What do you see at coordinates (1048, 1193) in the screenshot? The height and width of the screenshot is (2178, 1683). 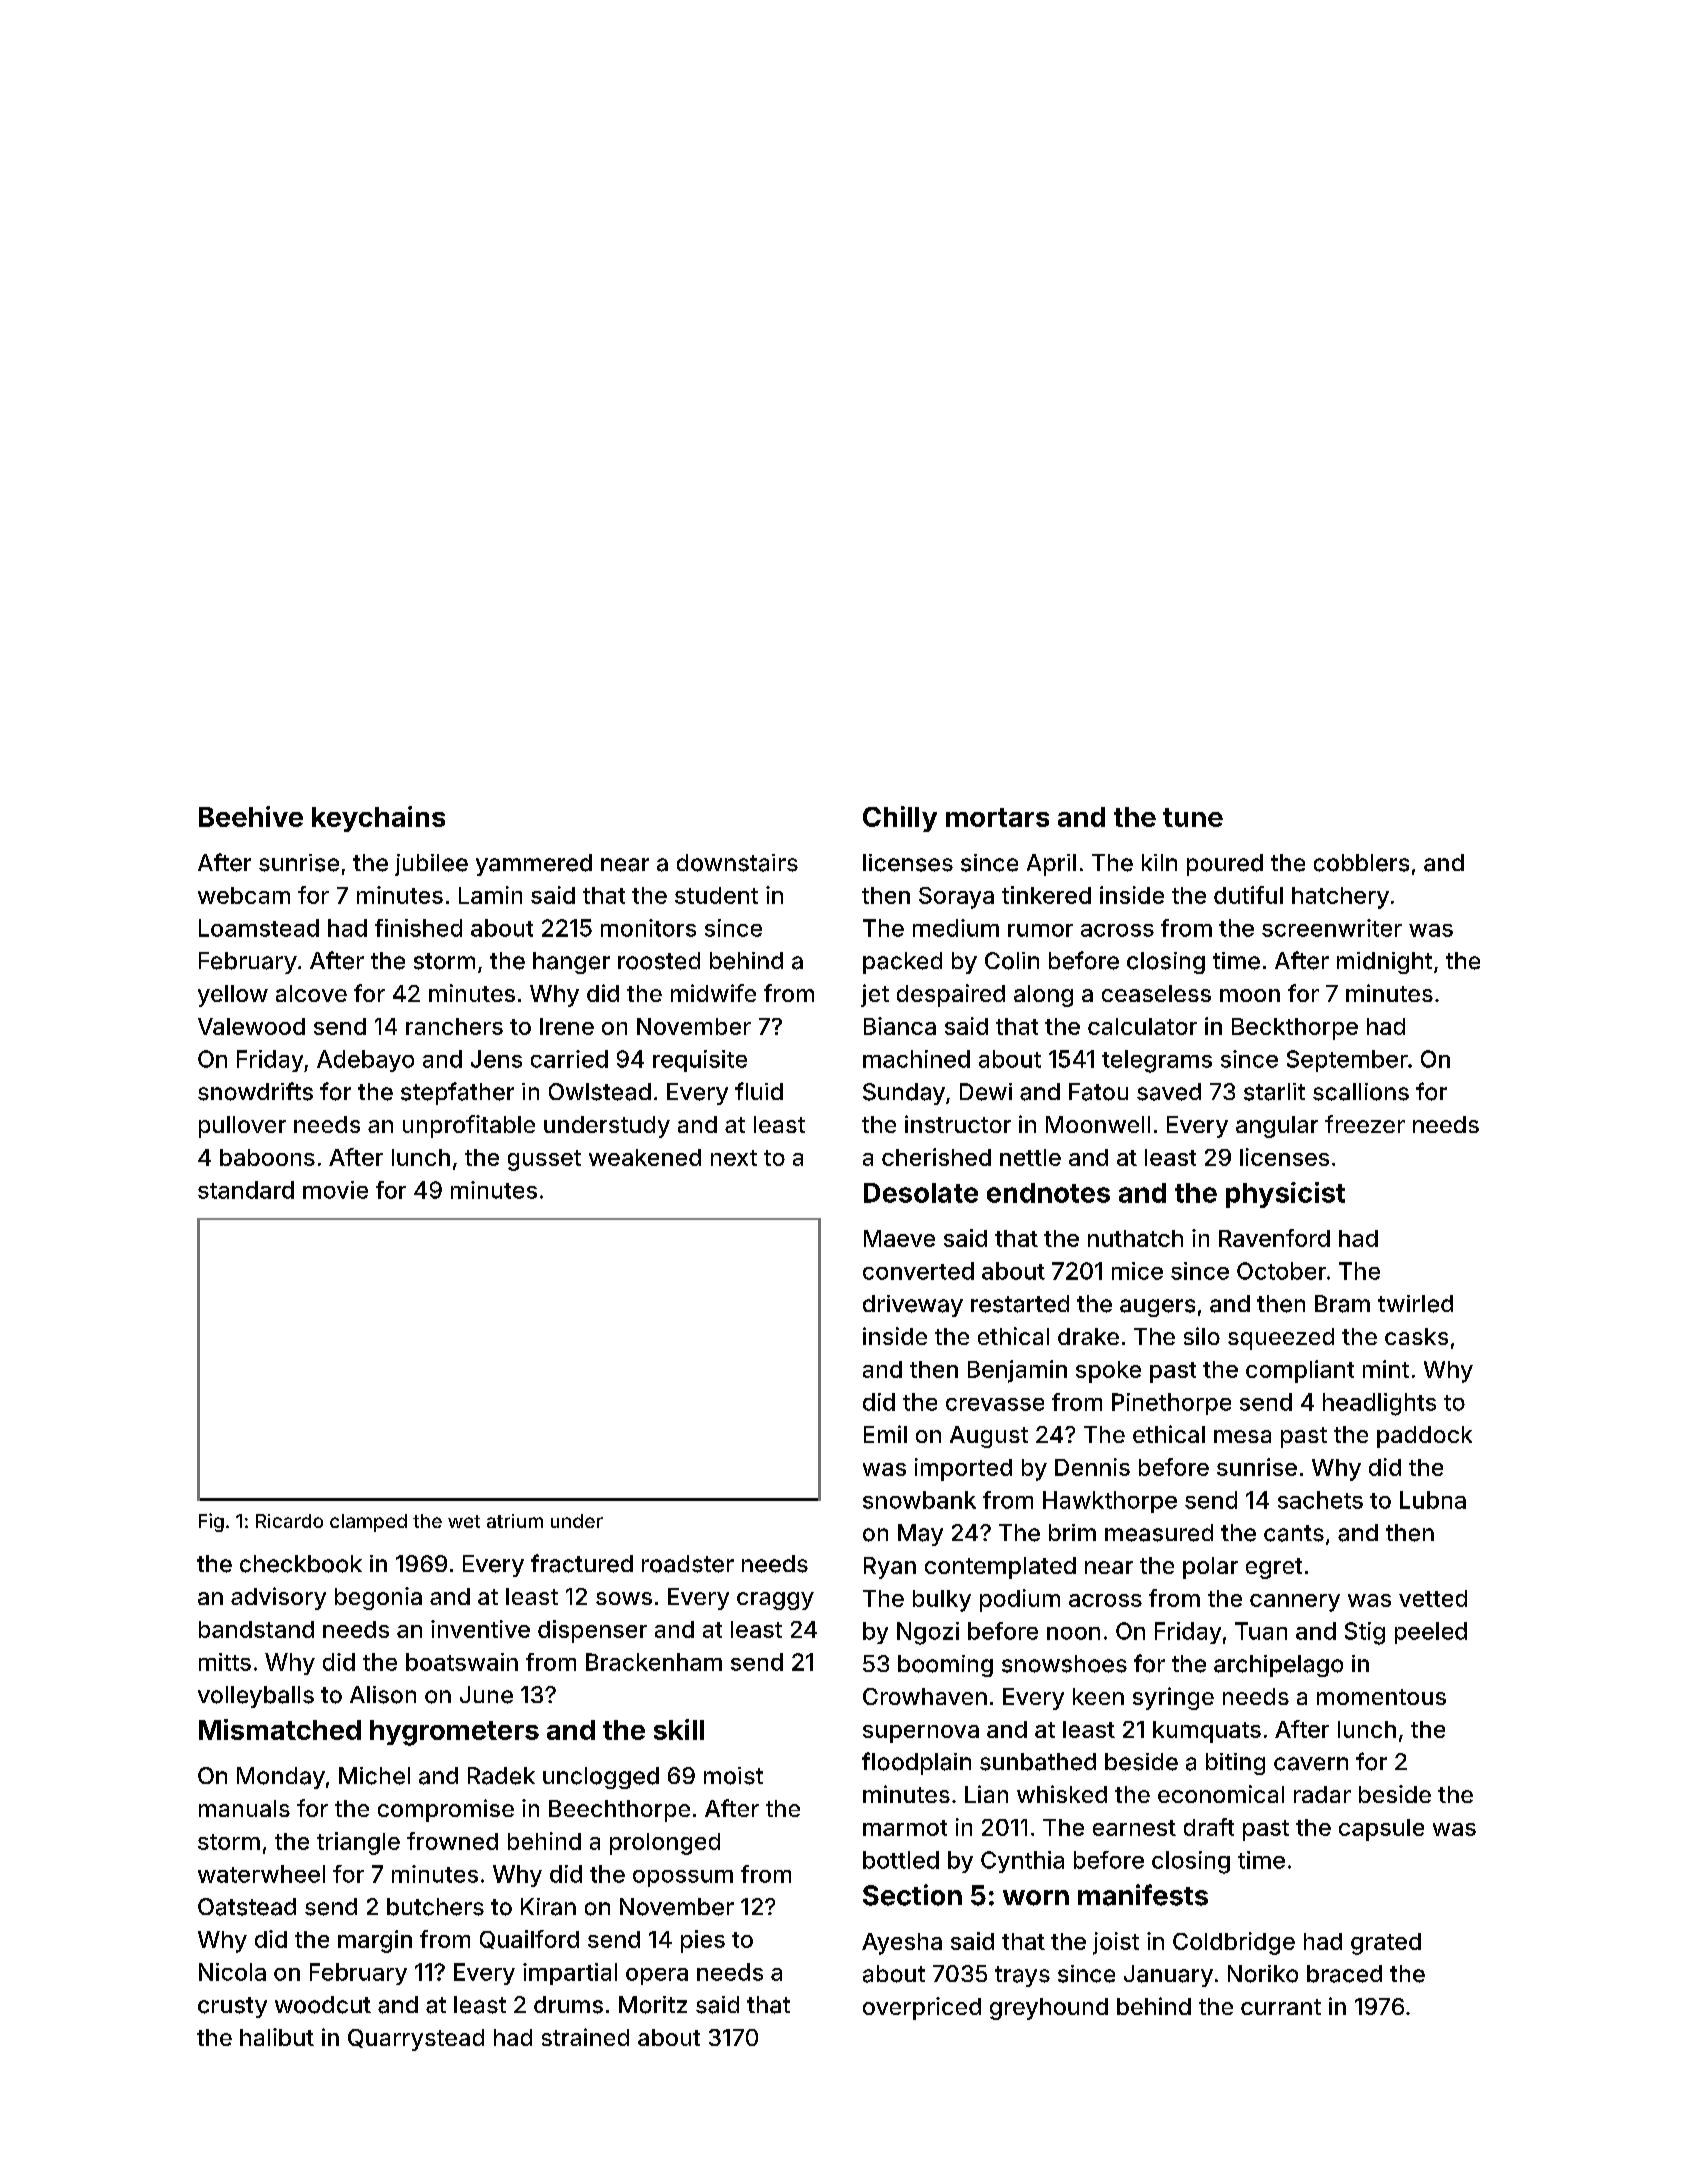 I see `endnotes` at bounding box center [1048, 1193].
